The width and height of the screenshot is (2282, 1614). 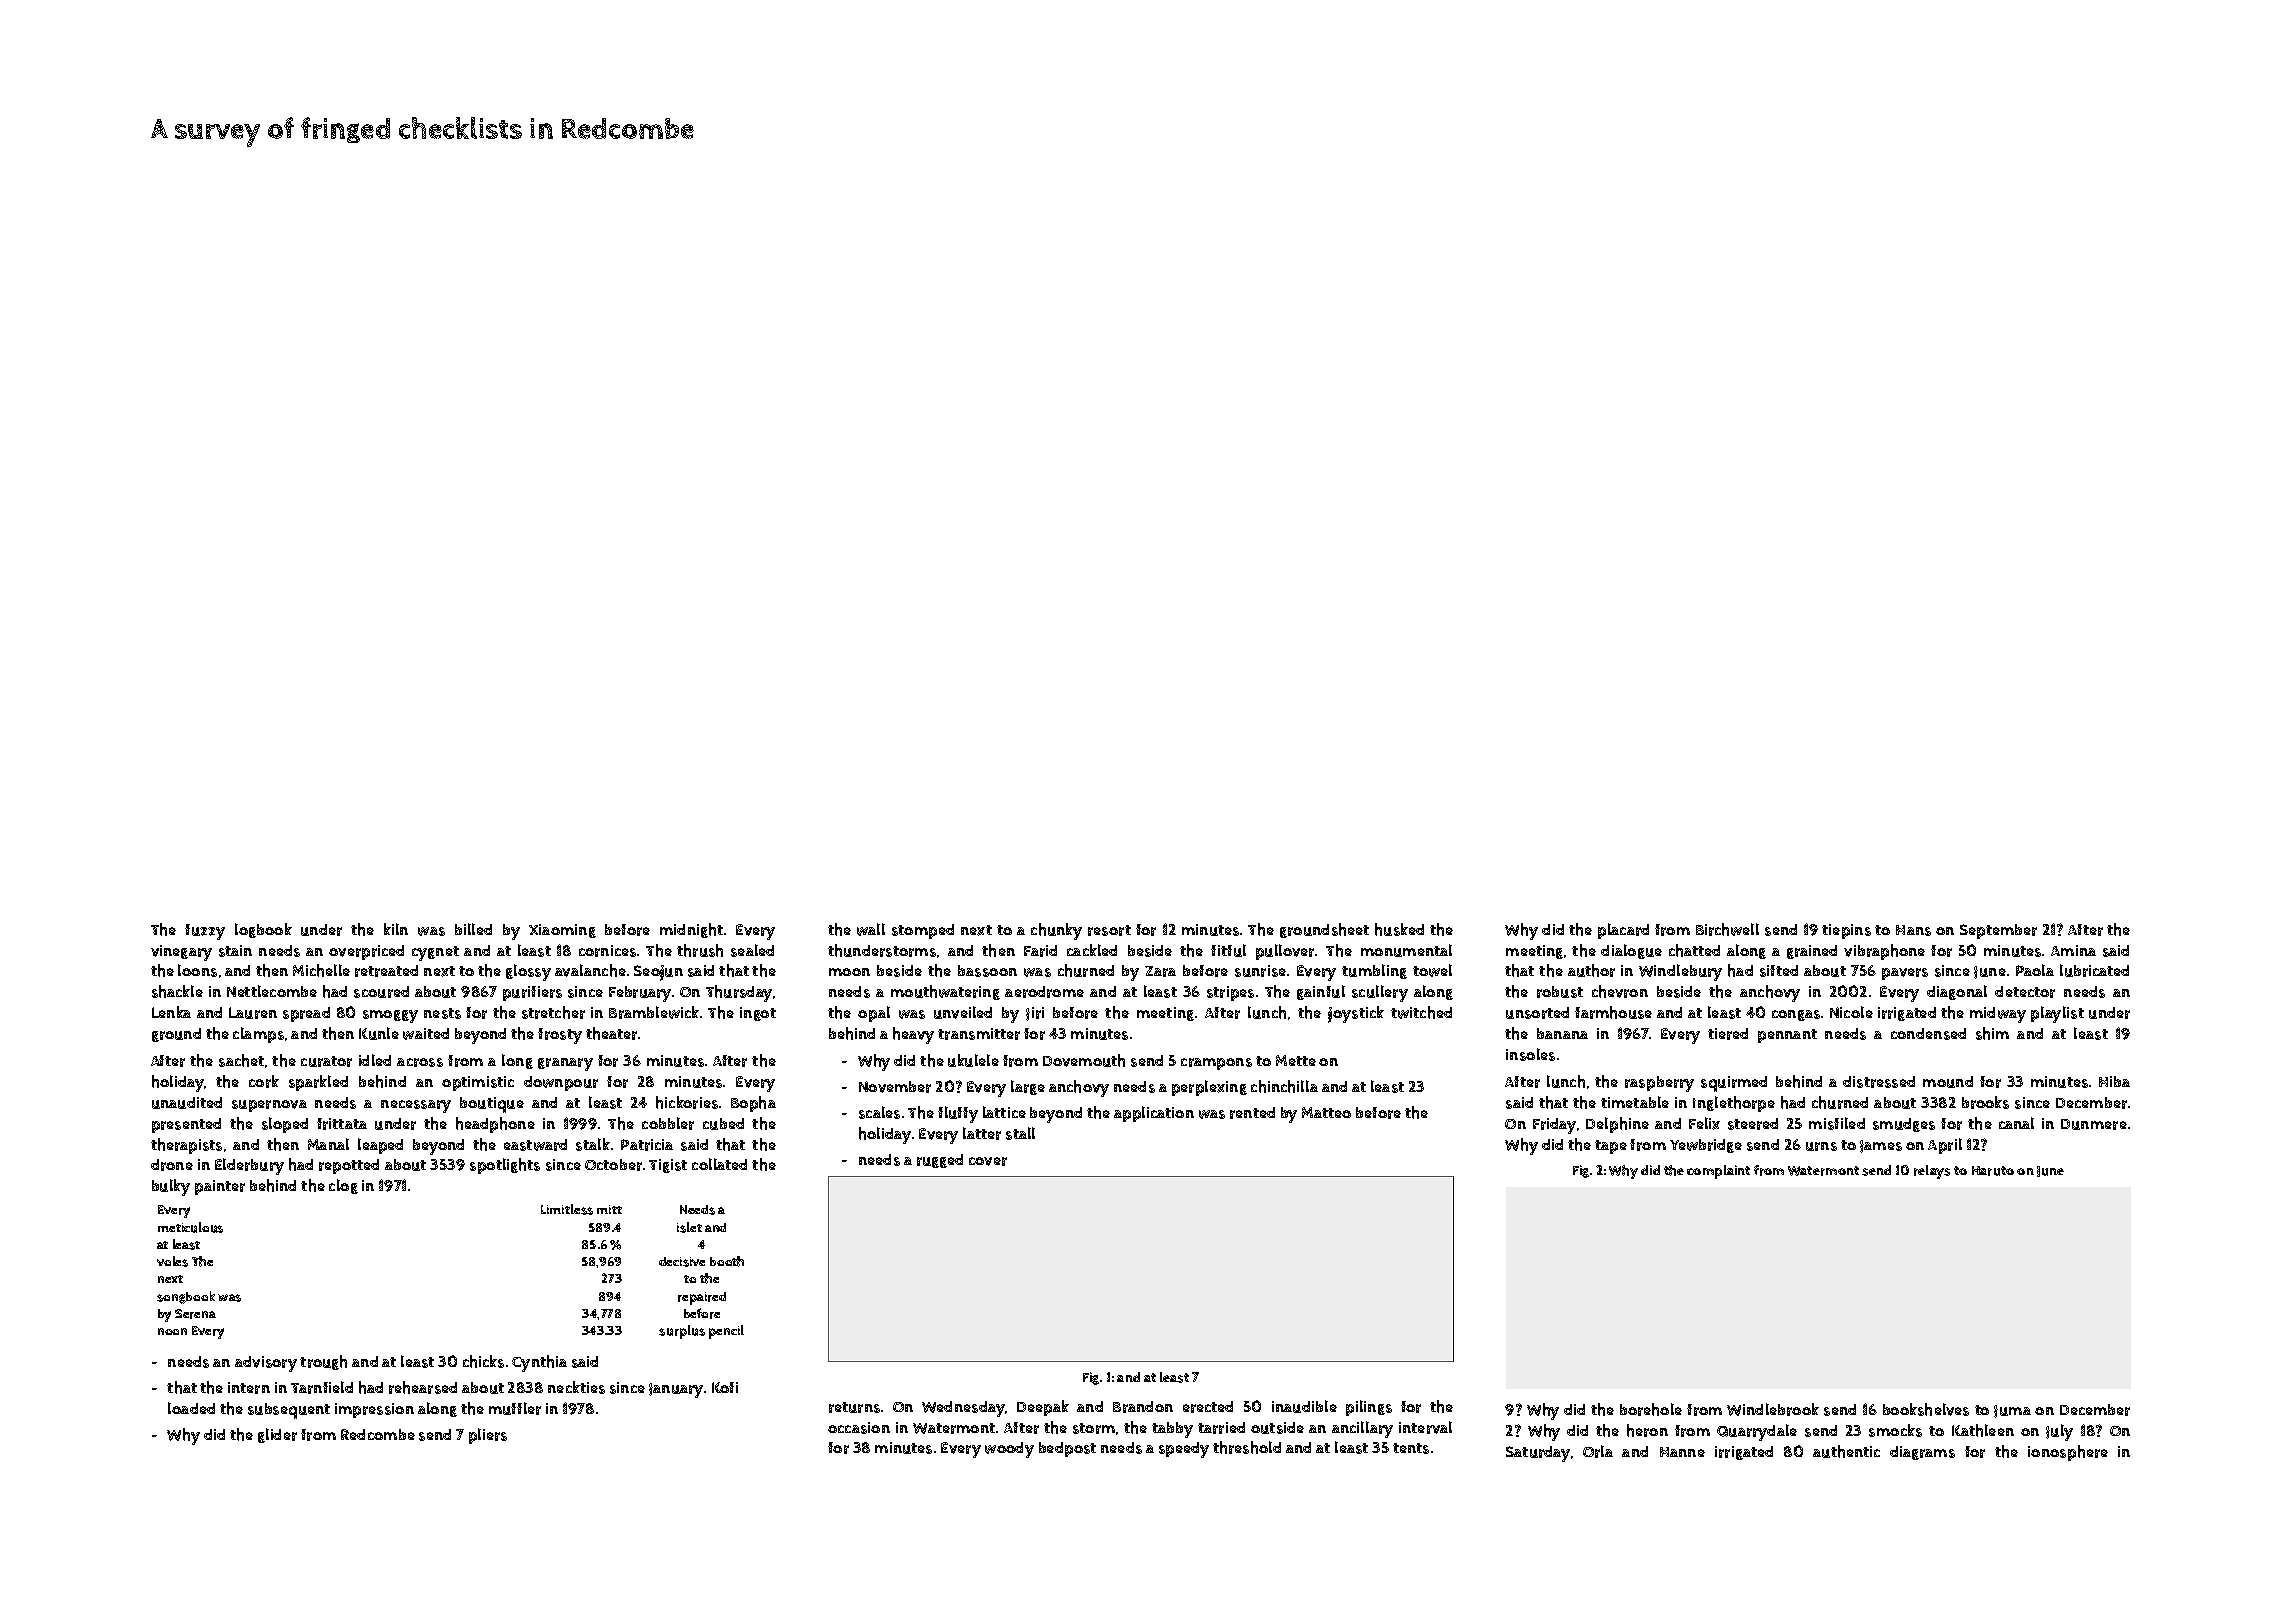 I want to click on Haruto, so click(x=1993, y=1171).
